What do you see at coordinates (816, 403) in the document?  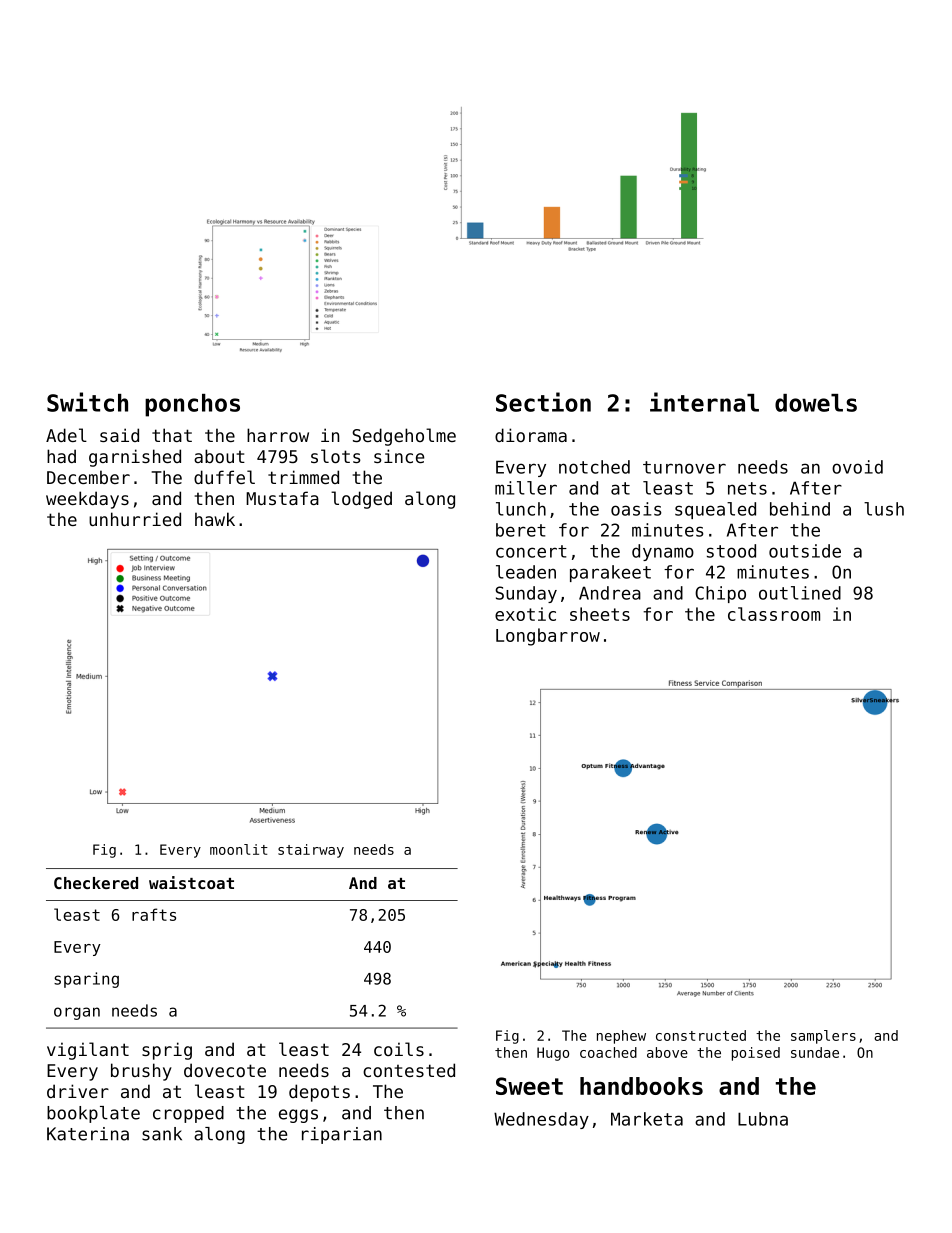 I see `dowels` at bounding box center [816, 403].
